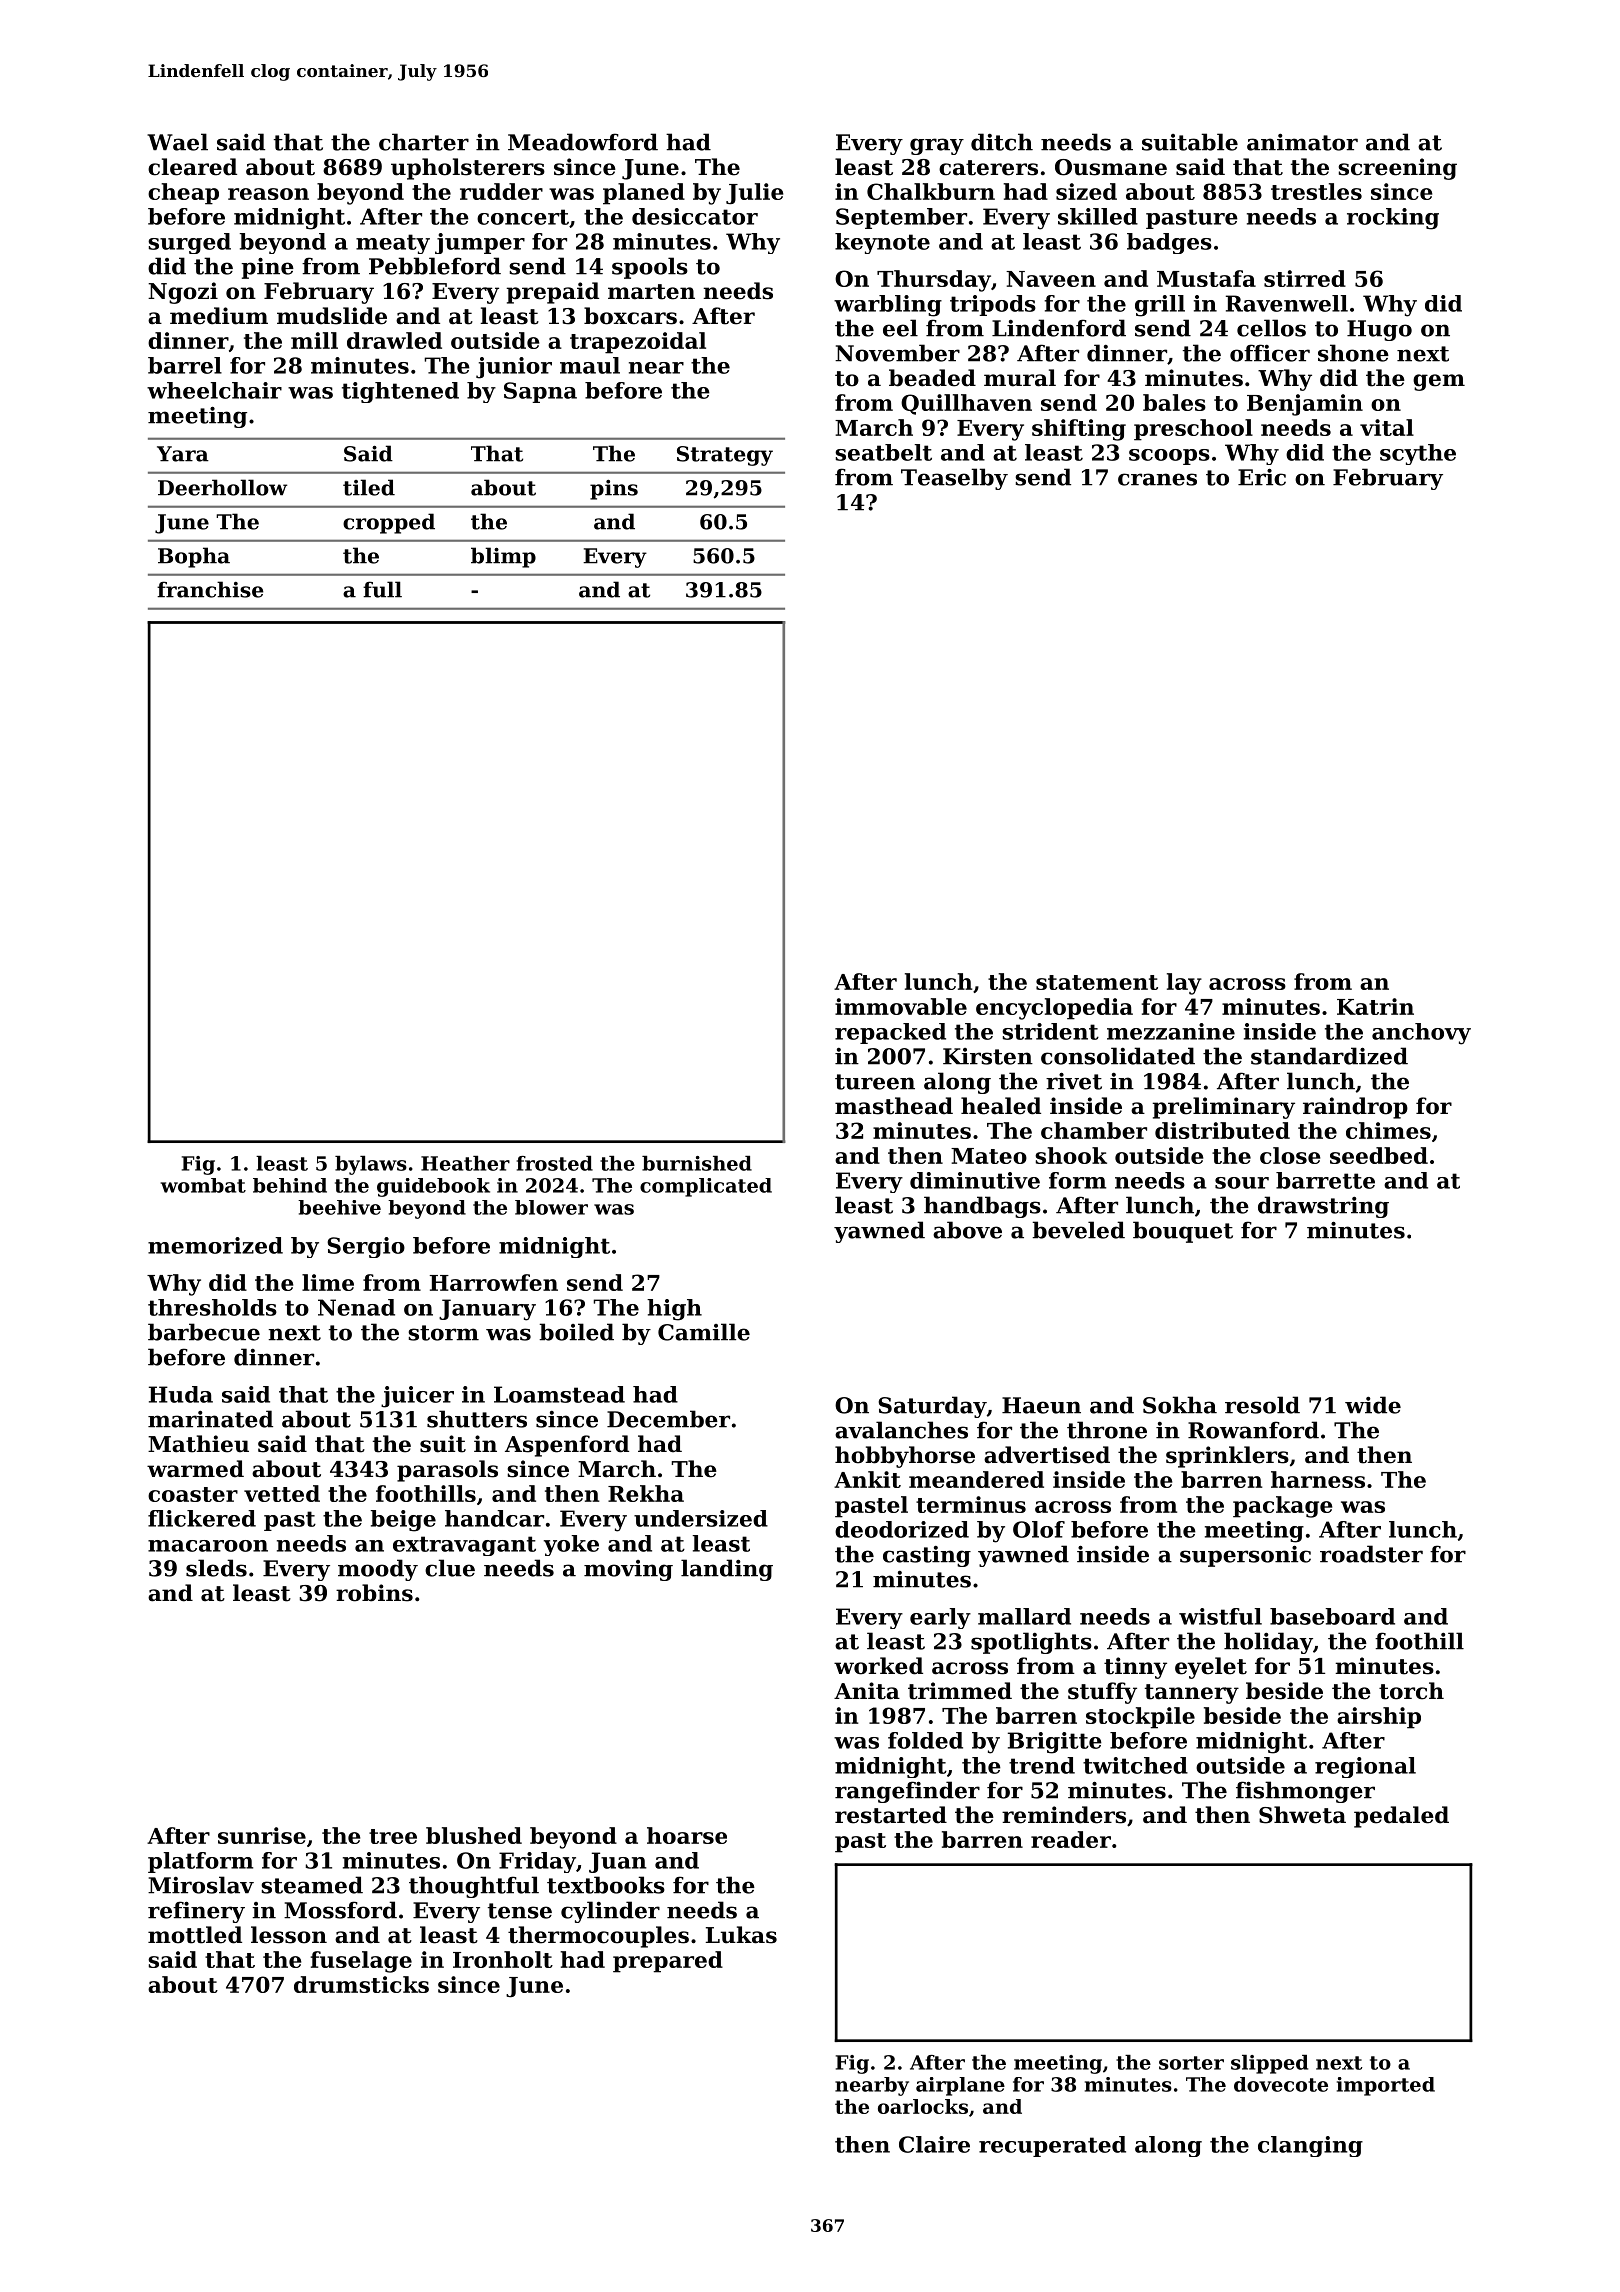 The width and height of the screenshot is (1620, 2292). Describe the element at coordinates (203, 1185) in the screenshot. I see `wombat` at that location.
